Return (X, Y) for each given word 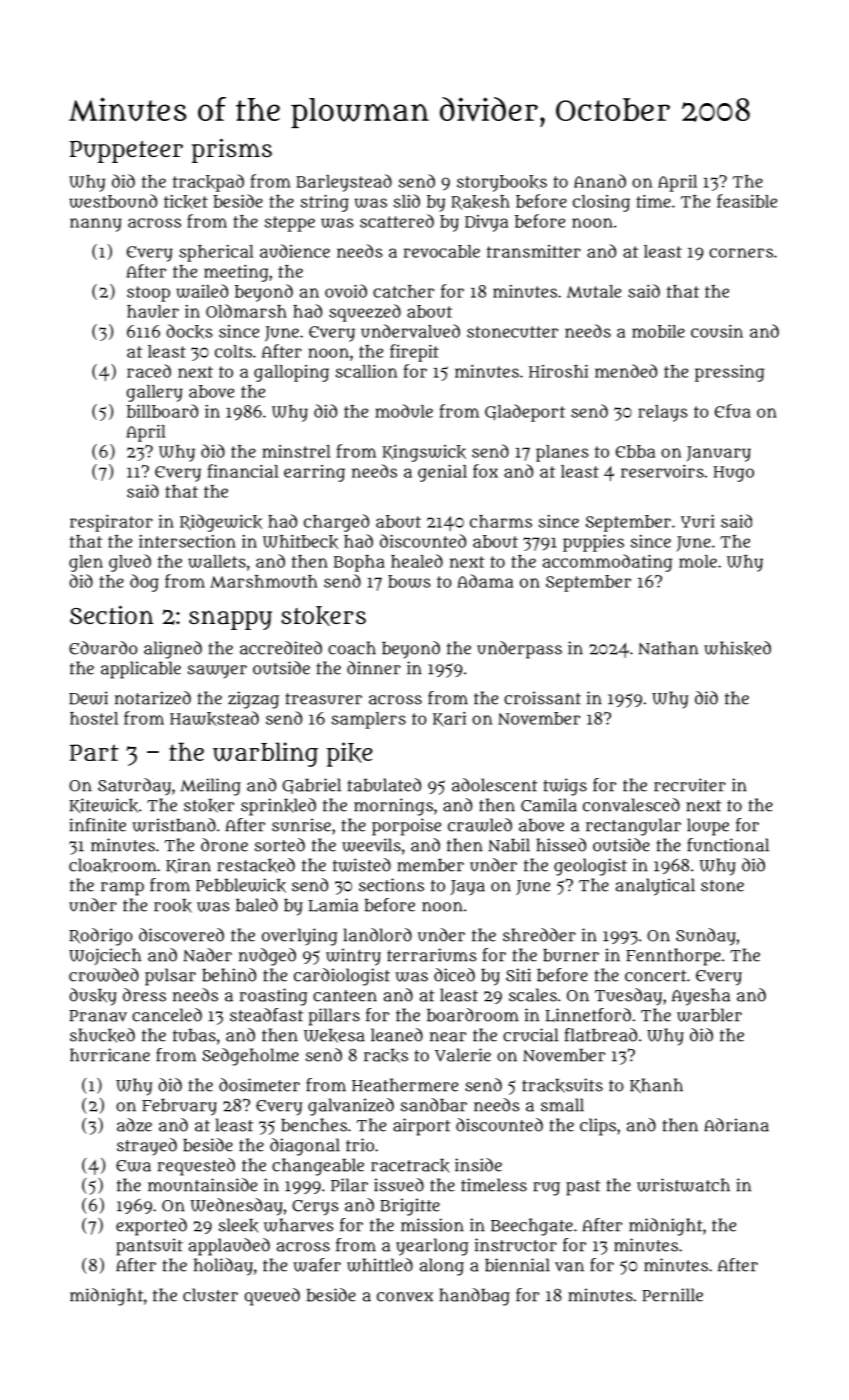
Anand (600, 181)
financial (243, 471)
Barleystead (344, 183)
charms (501, 521)
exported (151, 1227)
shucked (102, 1035)
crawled (480, 825)
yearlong (432, 1247)
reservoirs (662, 471)
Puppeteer (126, 152)
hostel (94, 718)
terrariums (431, 955)
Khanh (656, 1085)
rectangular (633, 827)
